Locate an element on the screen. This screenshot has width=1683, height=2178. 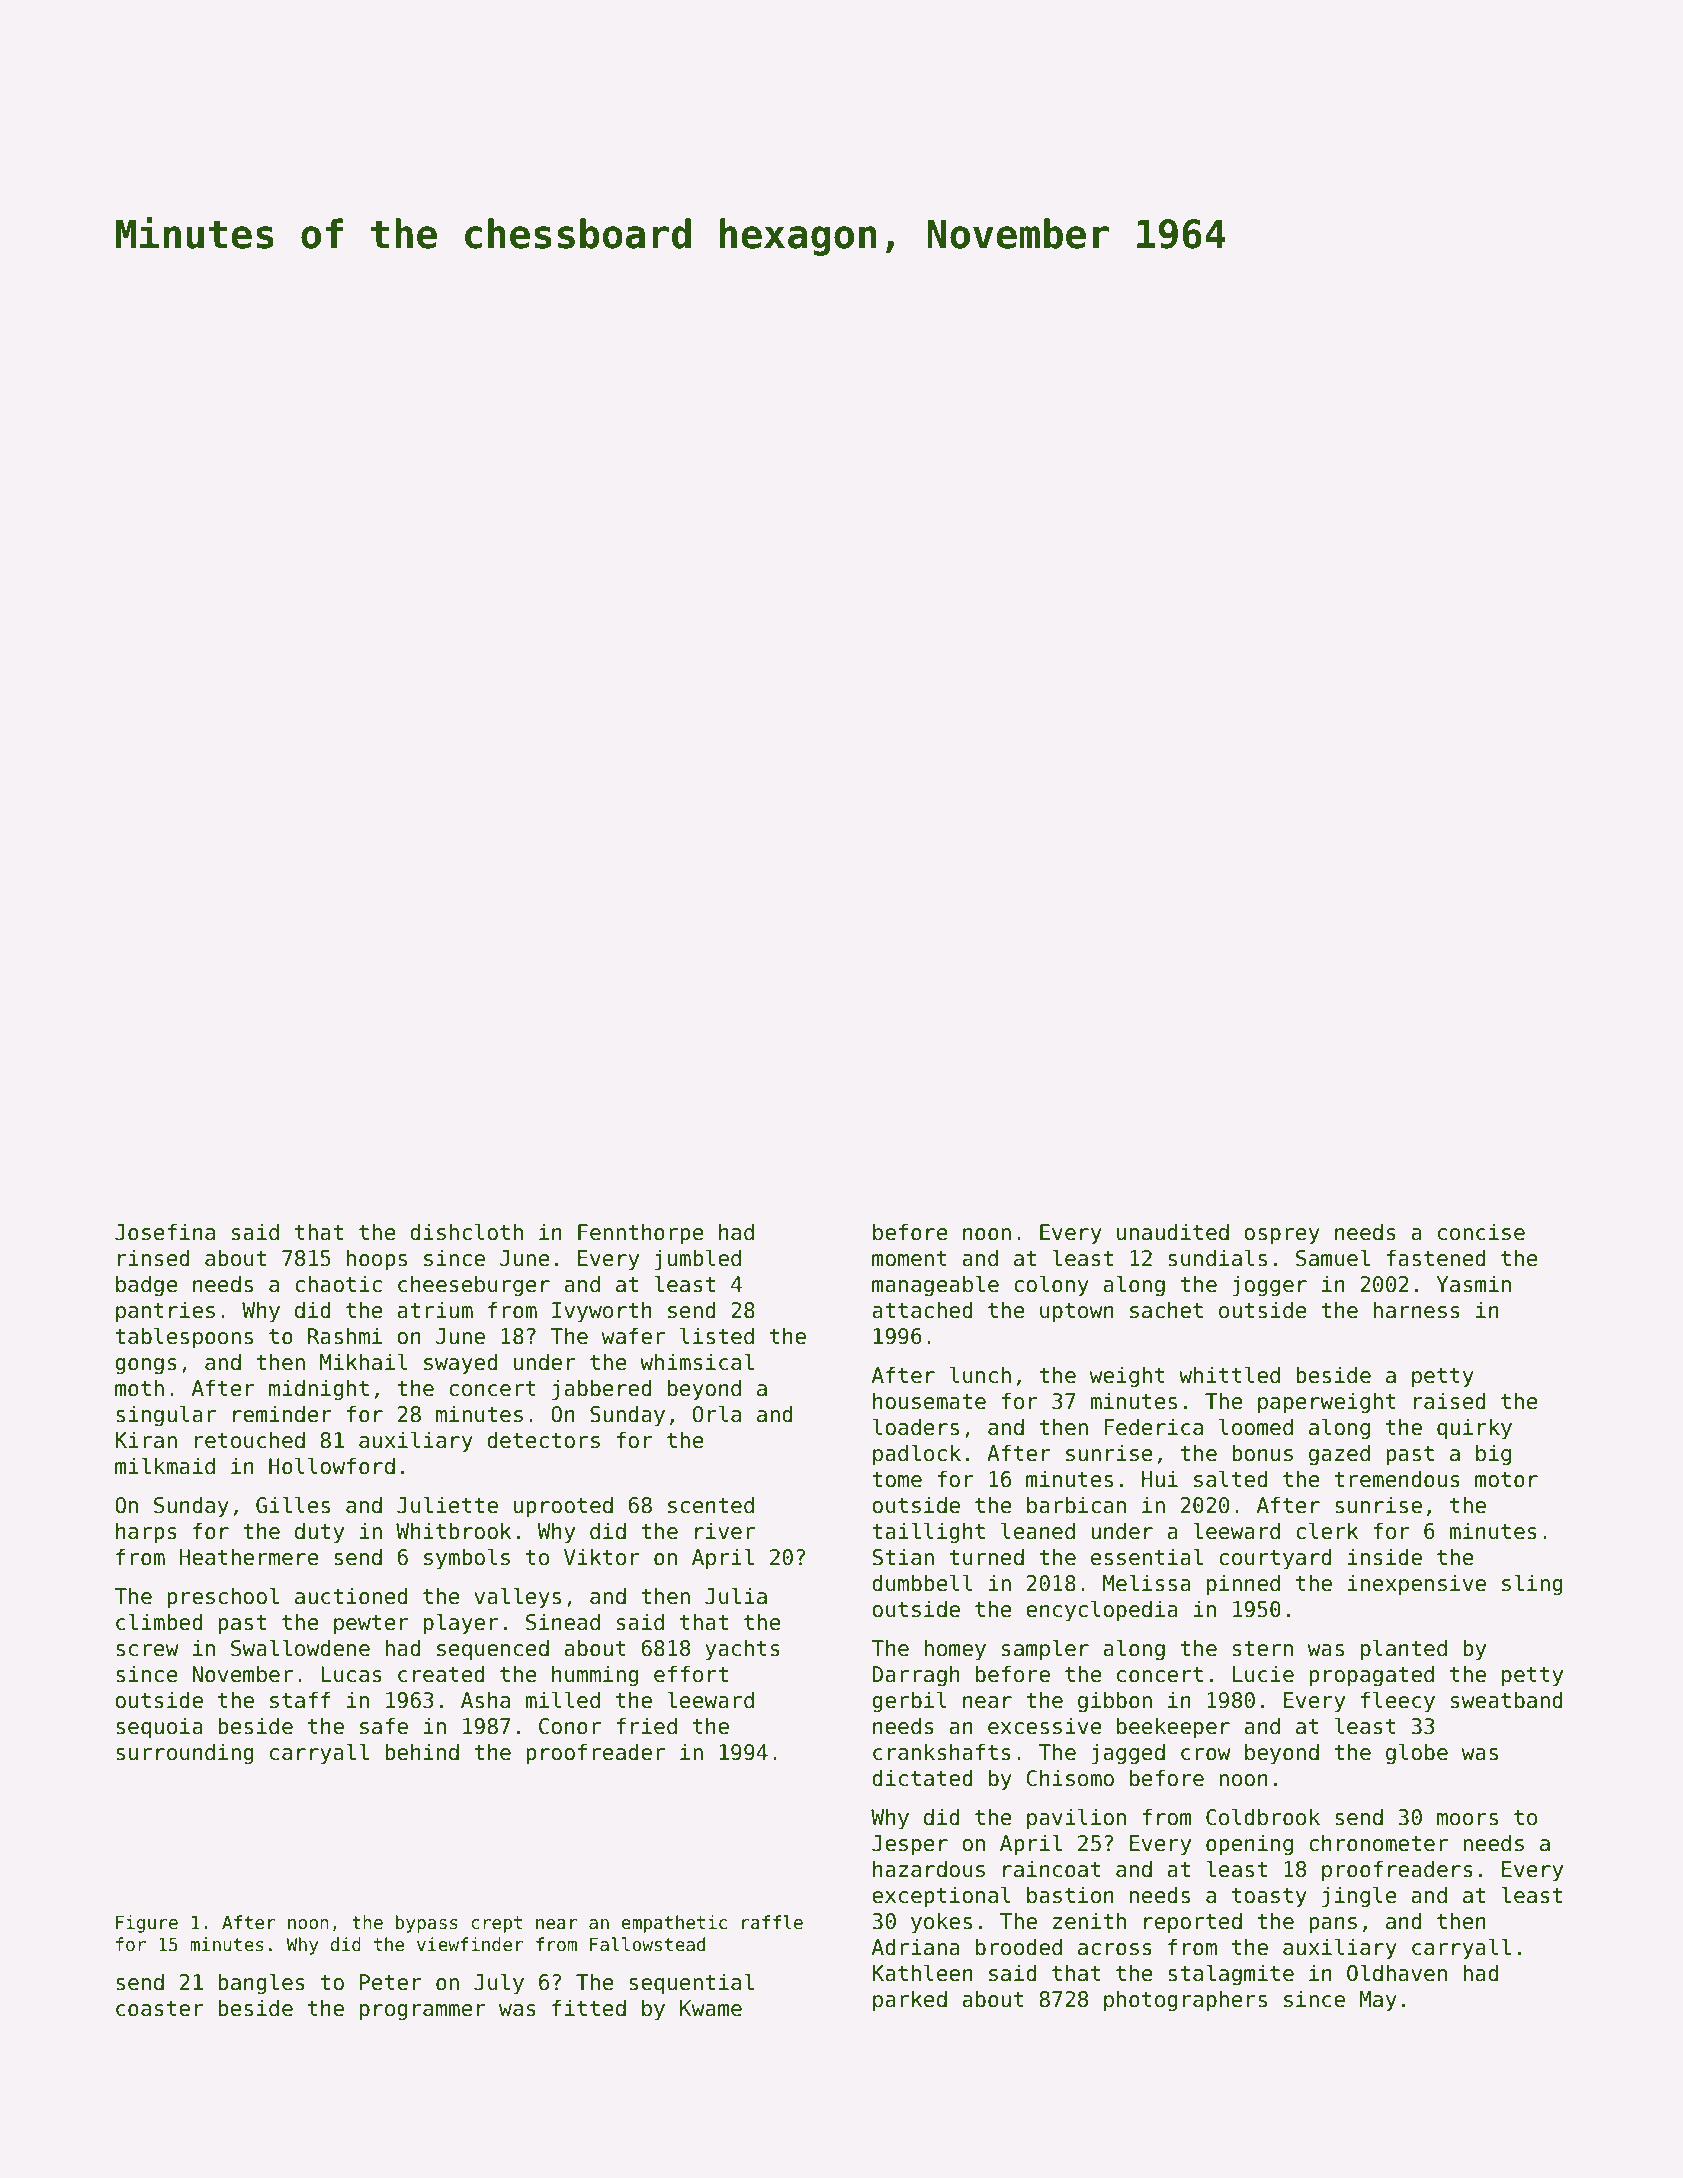
bangles is located at coordinates (261, 1984).
